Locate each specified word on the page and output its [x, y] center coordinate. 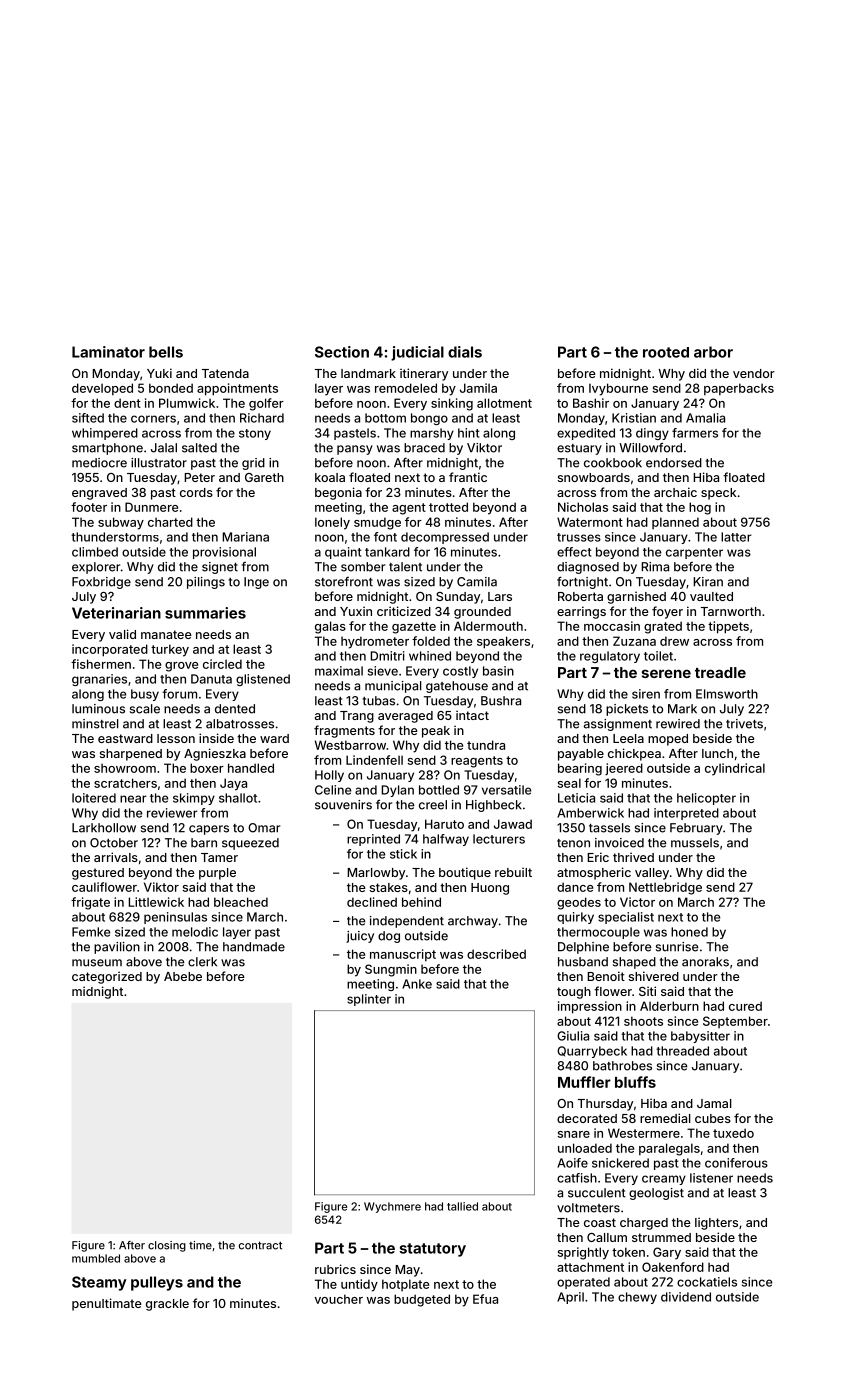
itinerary [424, 374]
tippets [728, 627]
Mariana [245, 537]
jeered [624, 769]
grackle [167, 1305]
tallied [462, 1206]
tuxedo [733, 1133]
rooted [666, 352]
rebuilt [513, 872]
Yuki [159, 373]
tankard [387, 552]
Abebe [183, 976]
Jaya [233, 784]
